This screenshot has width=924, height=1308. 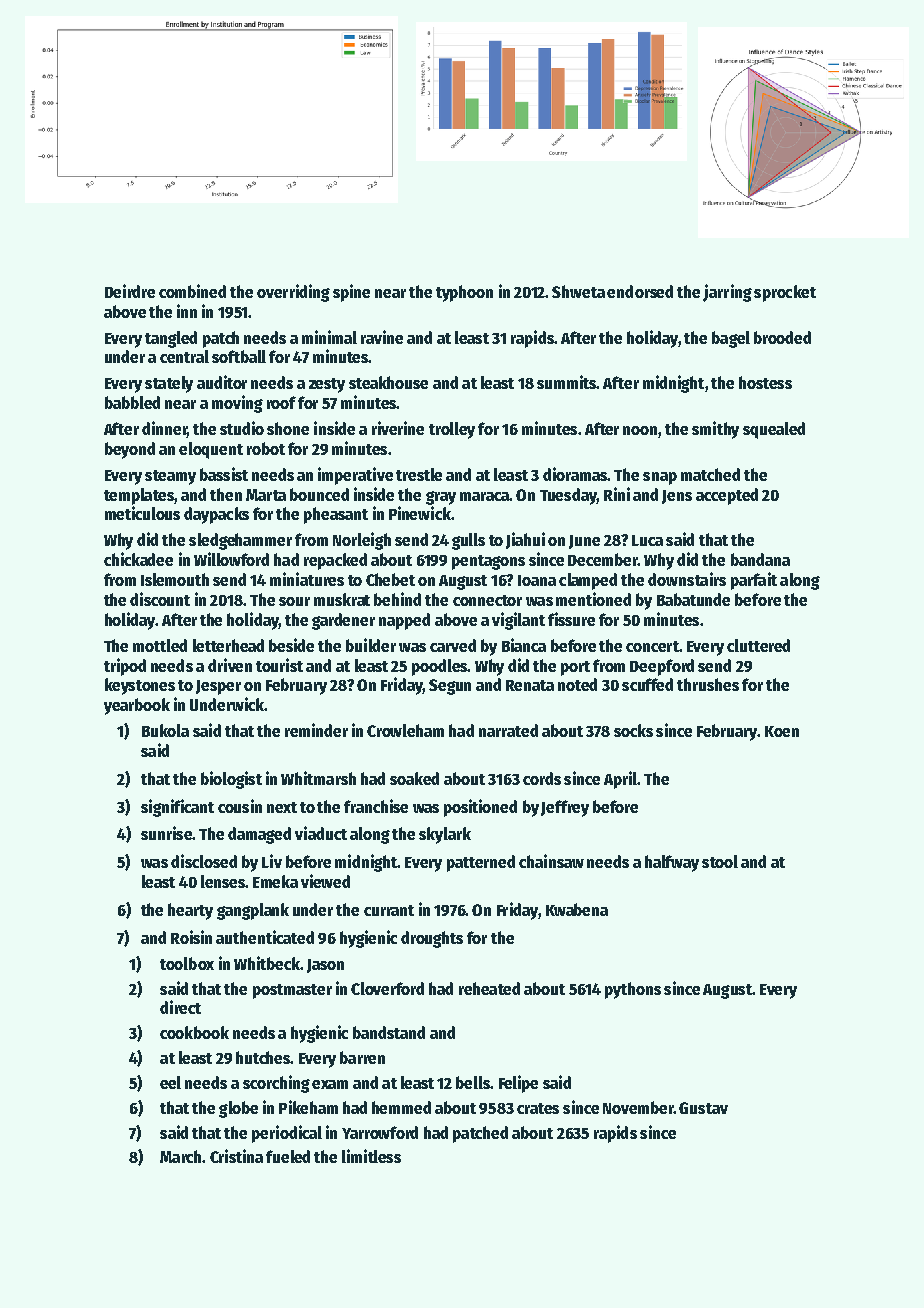 I want to click on fueled, so click(x=288, y=1156).
